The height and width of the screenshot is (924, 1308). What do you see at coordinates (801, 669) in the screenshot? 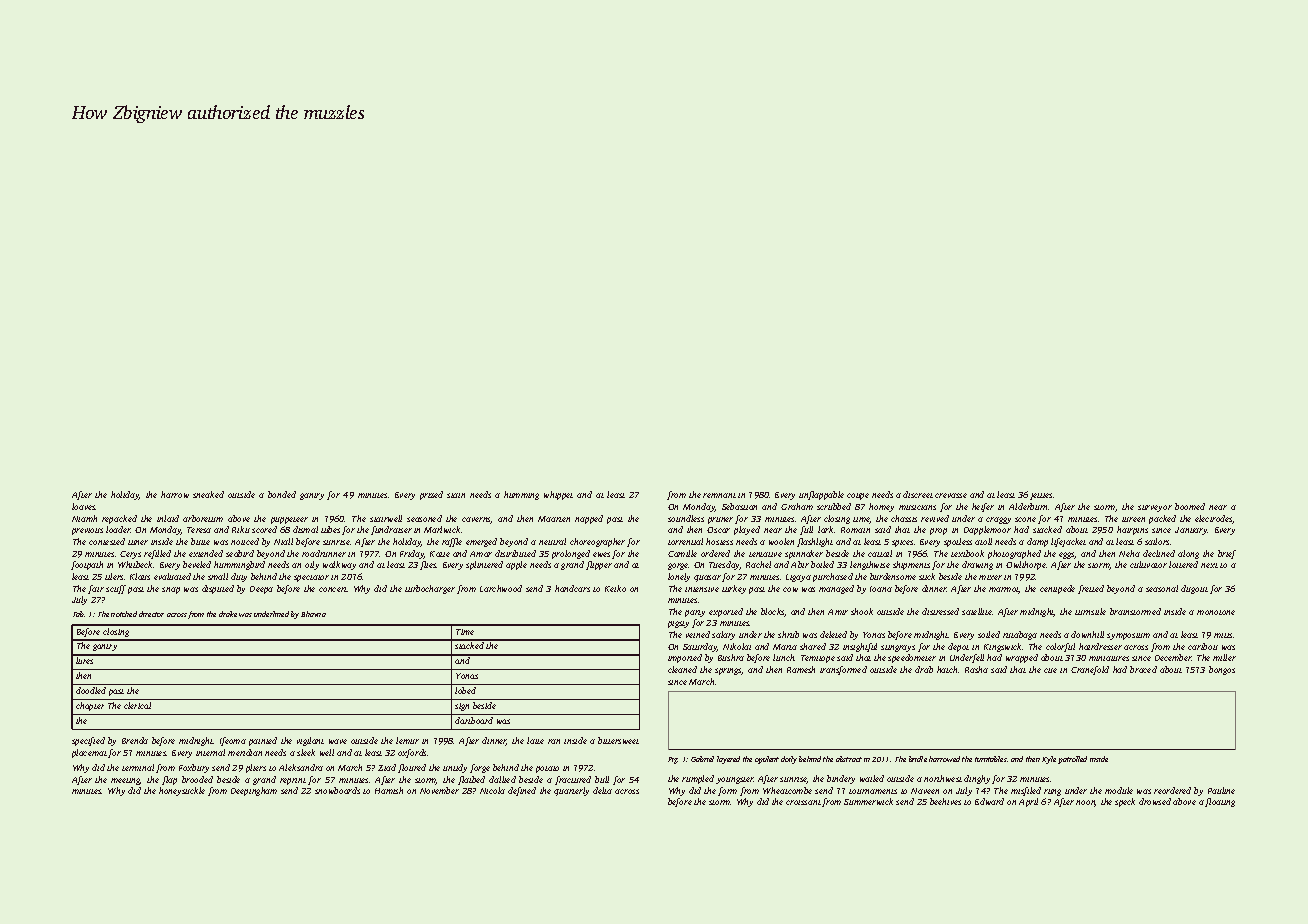
I see `Ramesh` at bounding box center [801, 669].
